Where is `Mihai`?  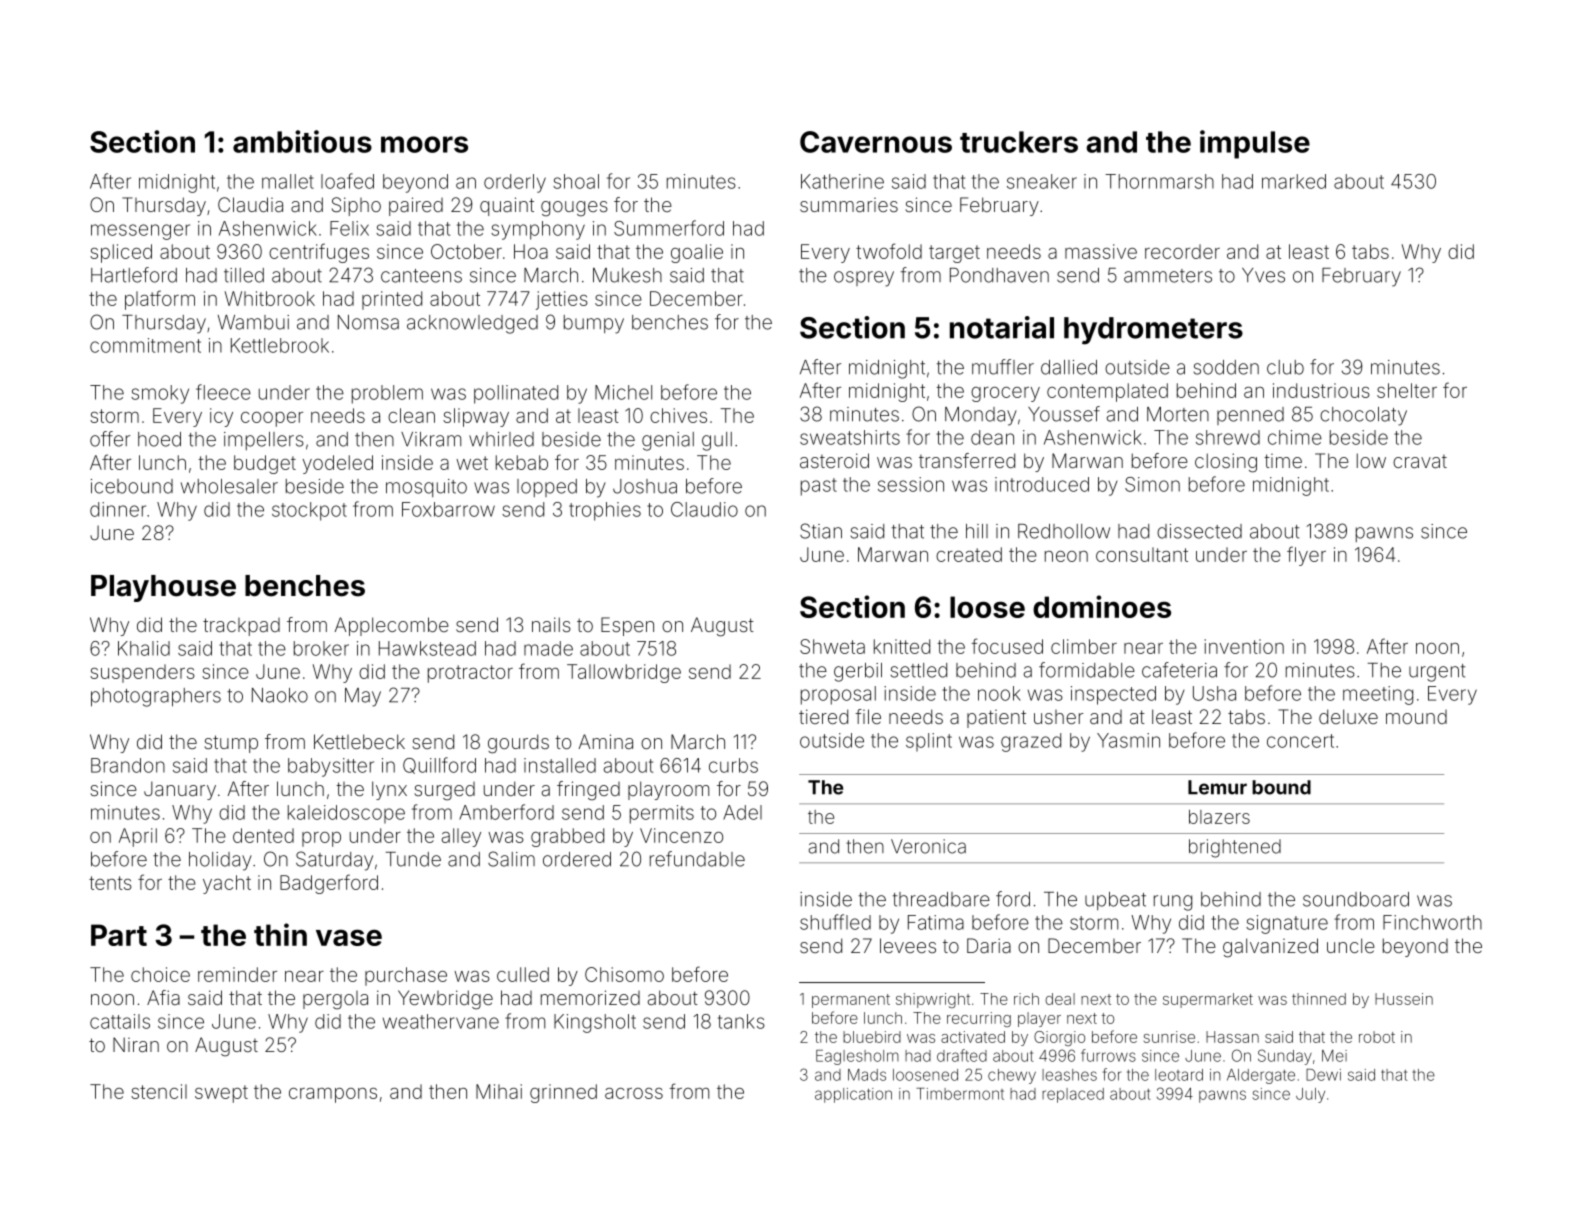 Mihai is located at coordinates (499, 1091).
